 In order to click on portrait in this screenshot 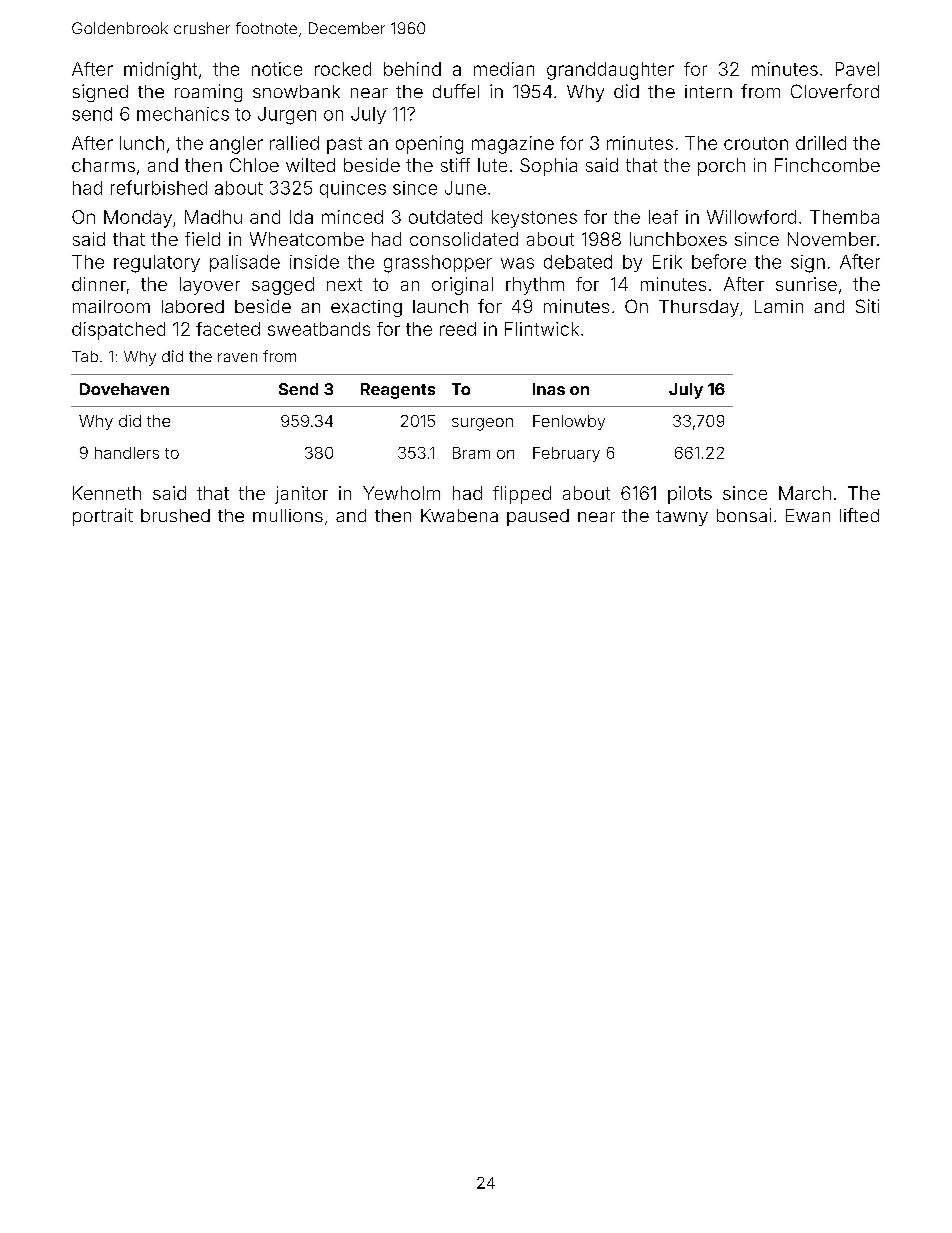, I will do `click(103, 517)`.
